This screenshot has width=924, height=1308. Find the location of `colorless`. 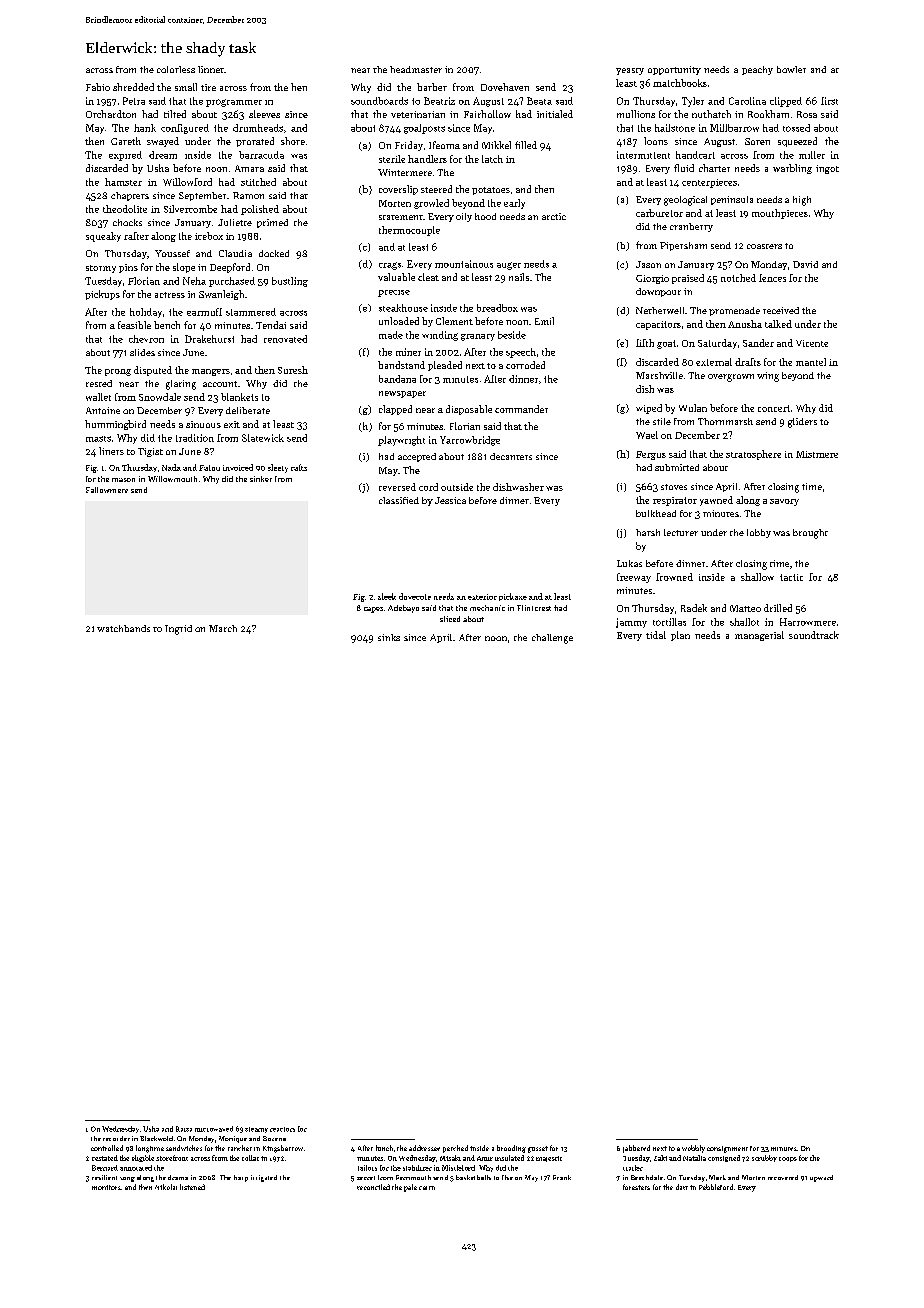

colorless is located at coordinates (176, 69).
